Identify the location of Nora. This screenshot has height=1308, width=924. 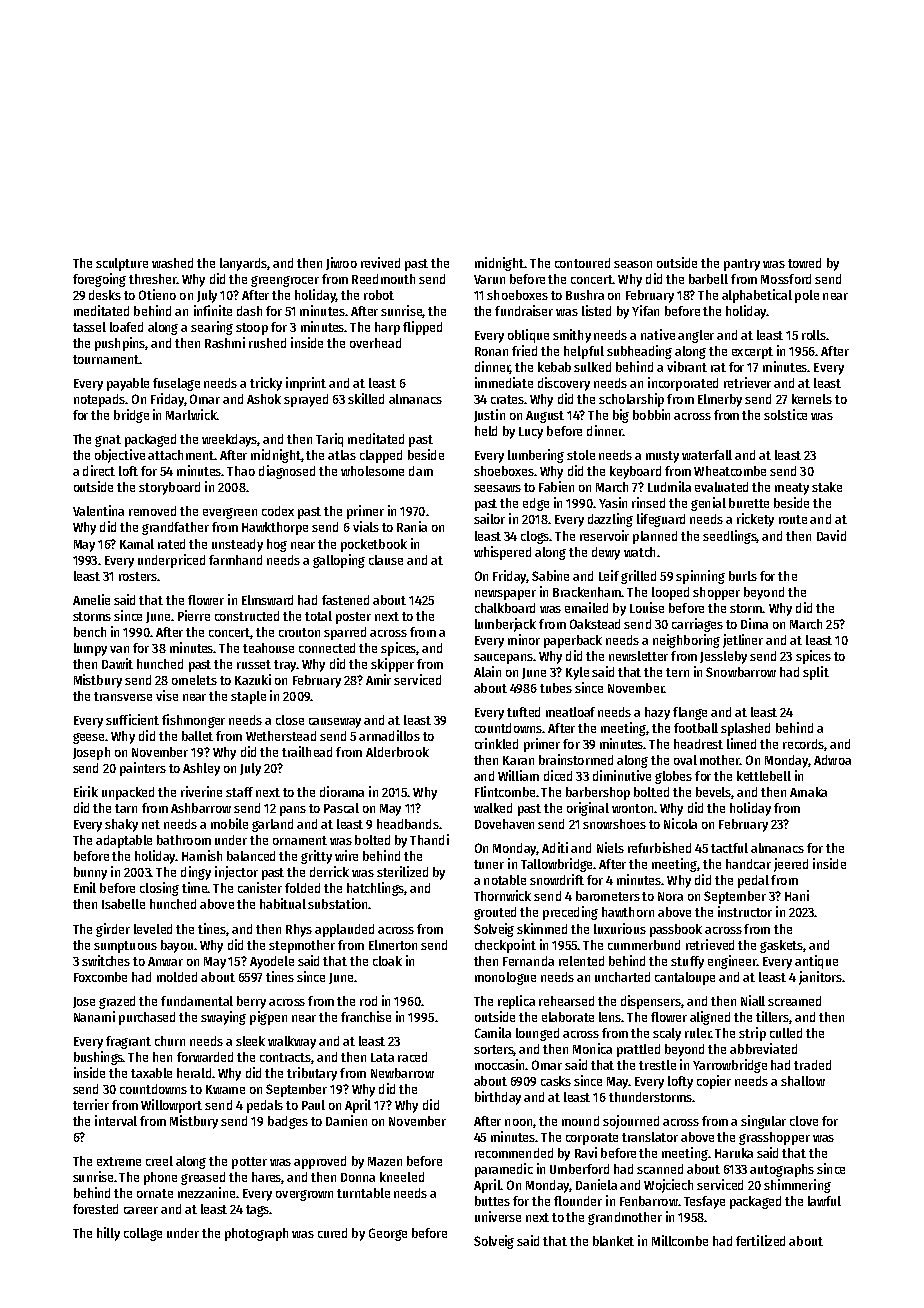
(670, 896).
